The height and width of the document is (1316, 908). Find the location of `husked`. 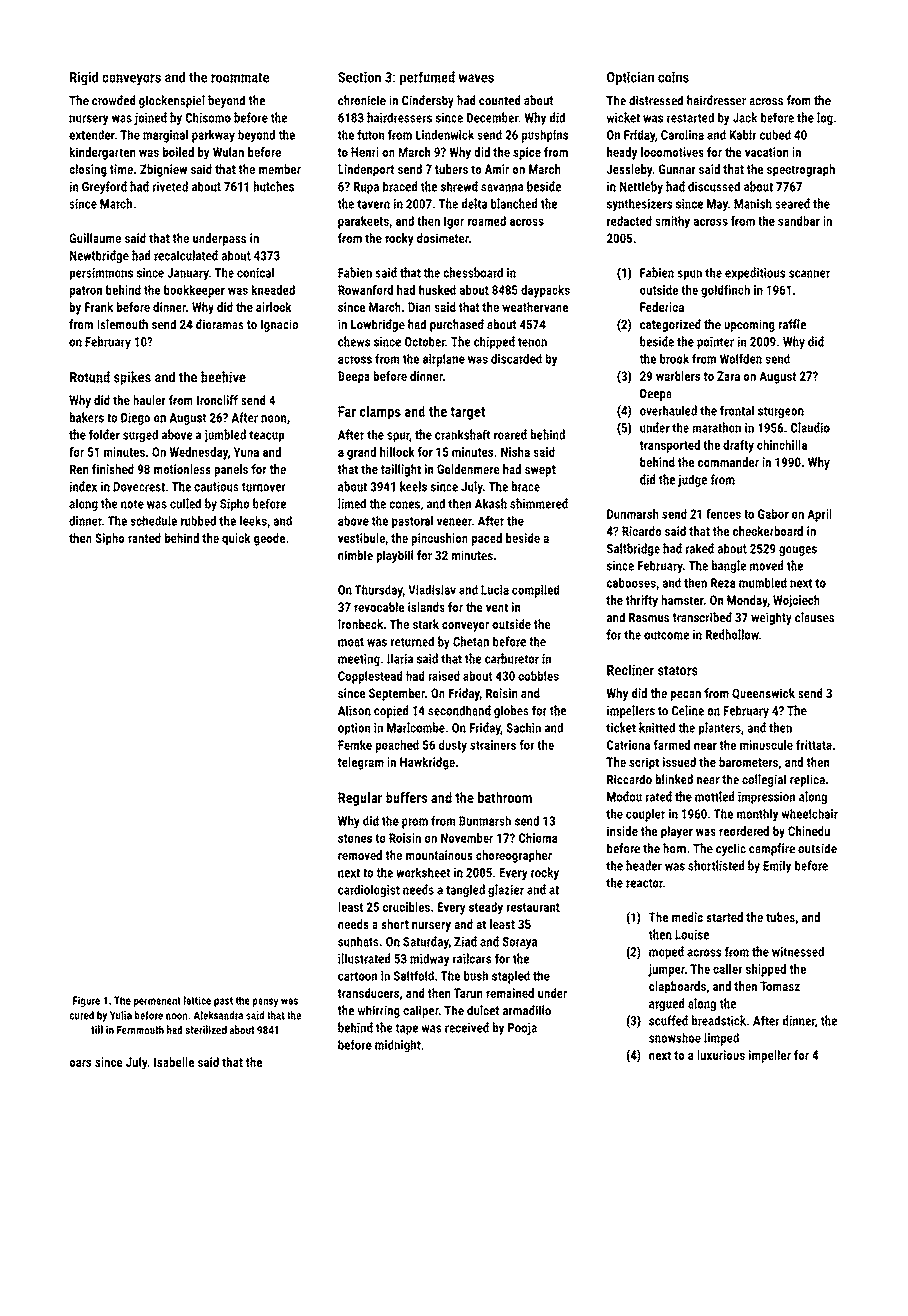

husked is located at coordinates (437, 290).
